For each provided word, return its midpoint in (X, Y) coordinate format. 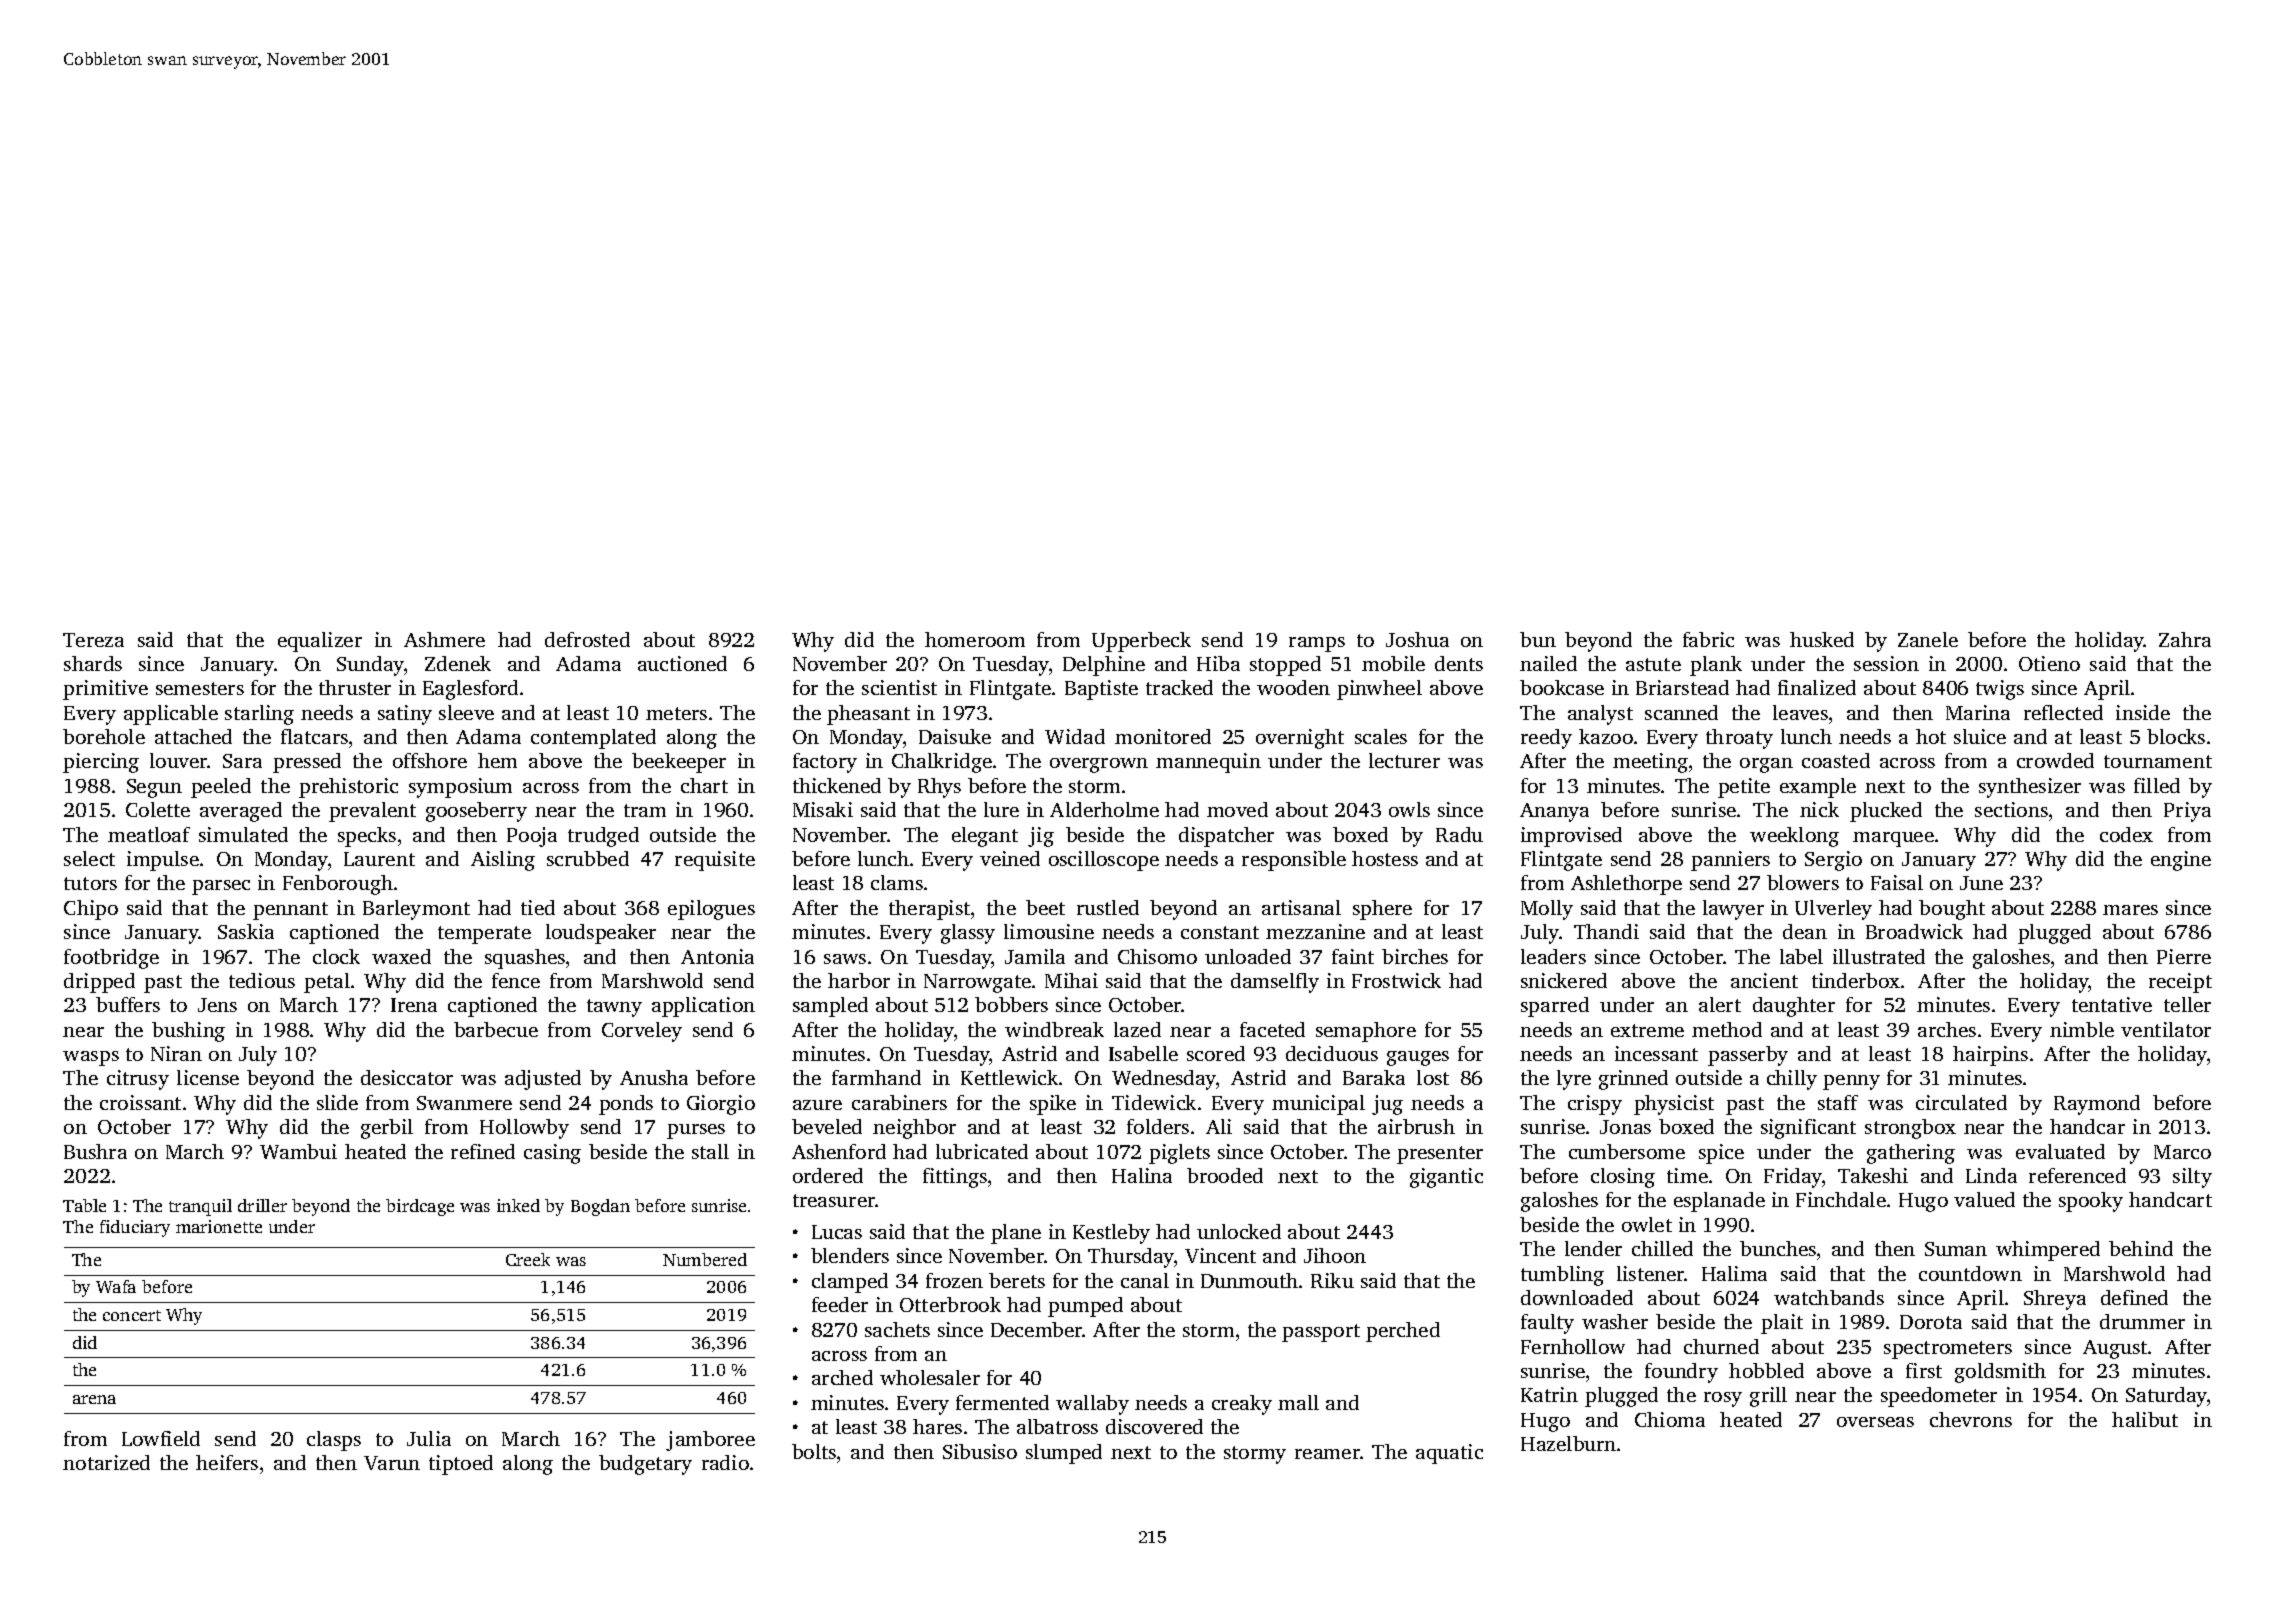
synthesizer (2030, 788)
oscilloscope (1104, 861)
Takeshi (1873, 1175)
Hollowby (524, 1129)
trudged (603, 837)
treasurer (834, 1200)
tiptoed (461, 1465)
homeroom (975, 639)
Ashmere (444, 639)
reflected (2063, 712)
